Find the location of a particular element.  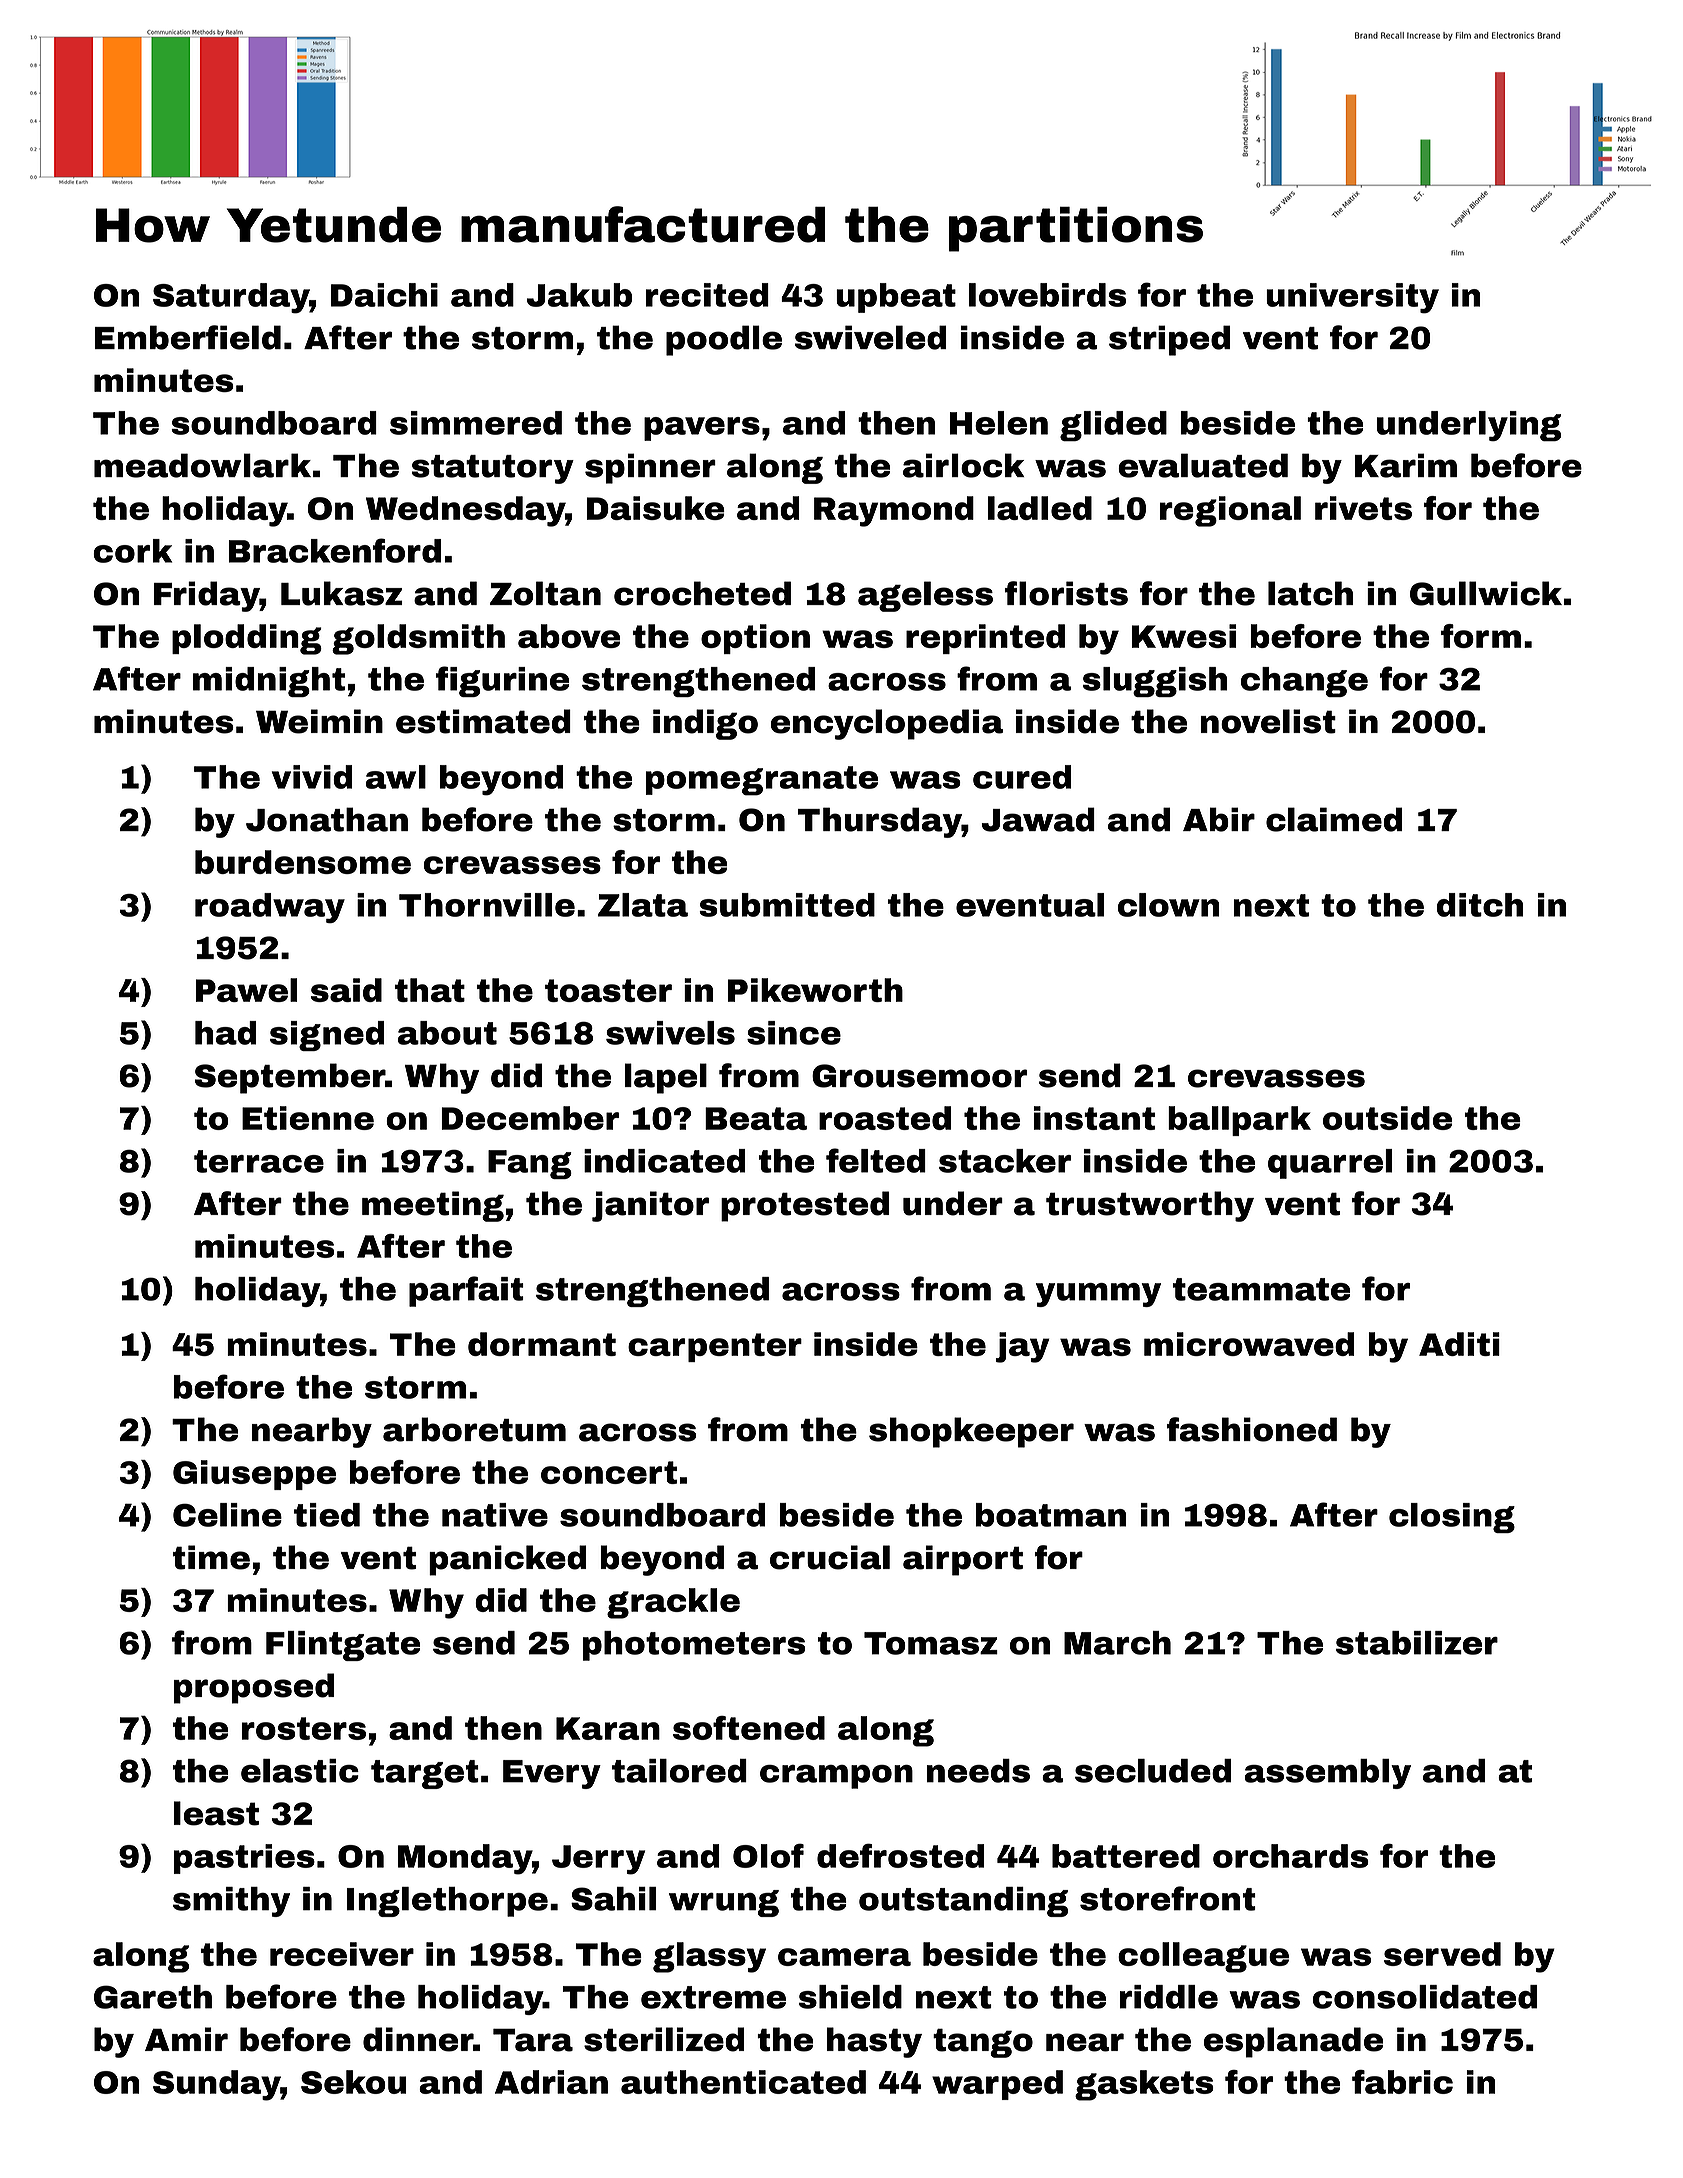

Emberfield is located at coordinates (188, 337).
